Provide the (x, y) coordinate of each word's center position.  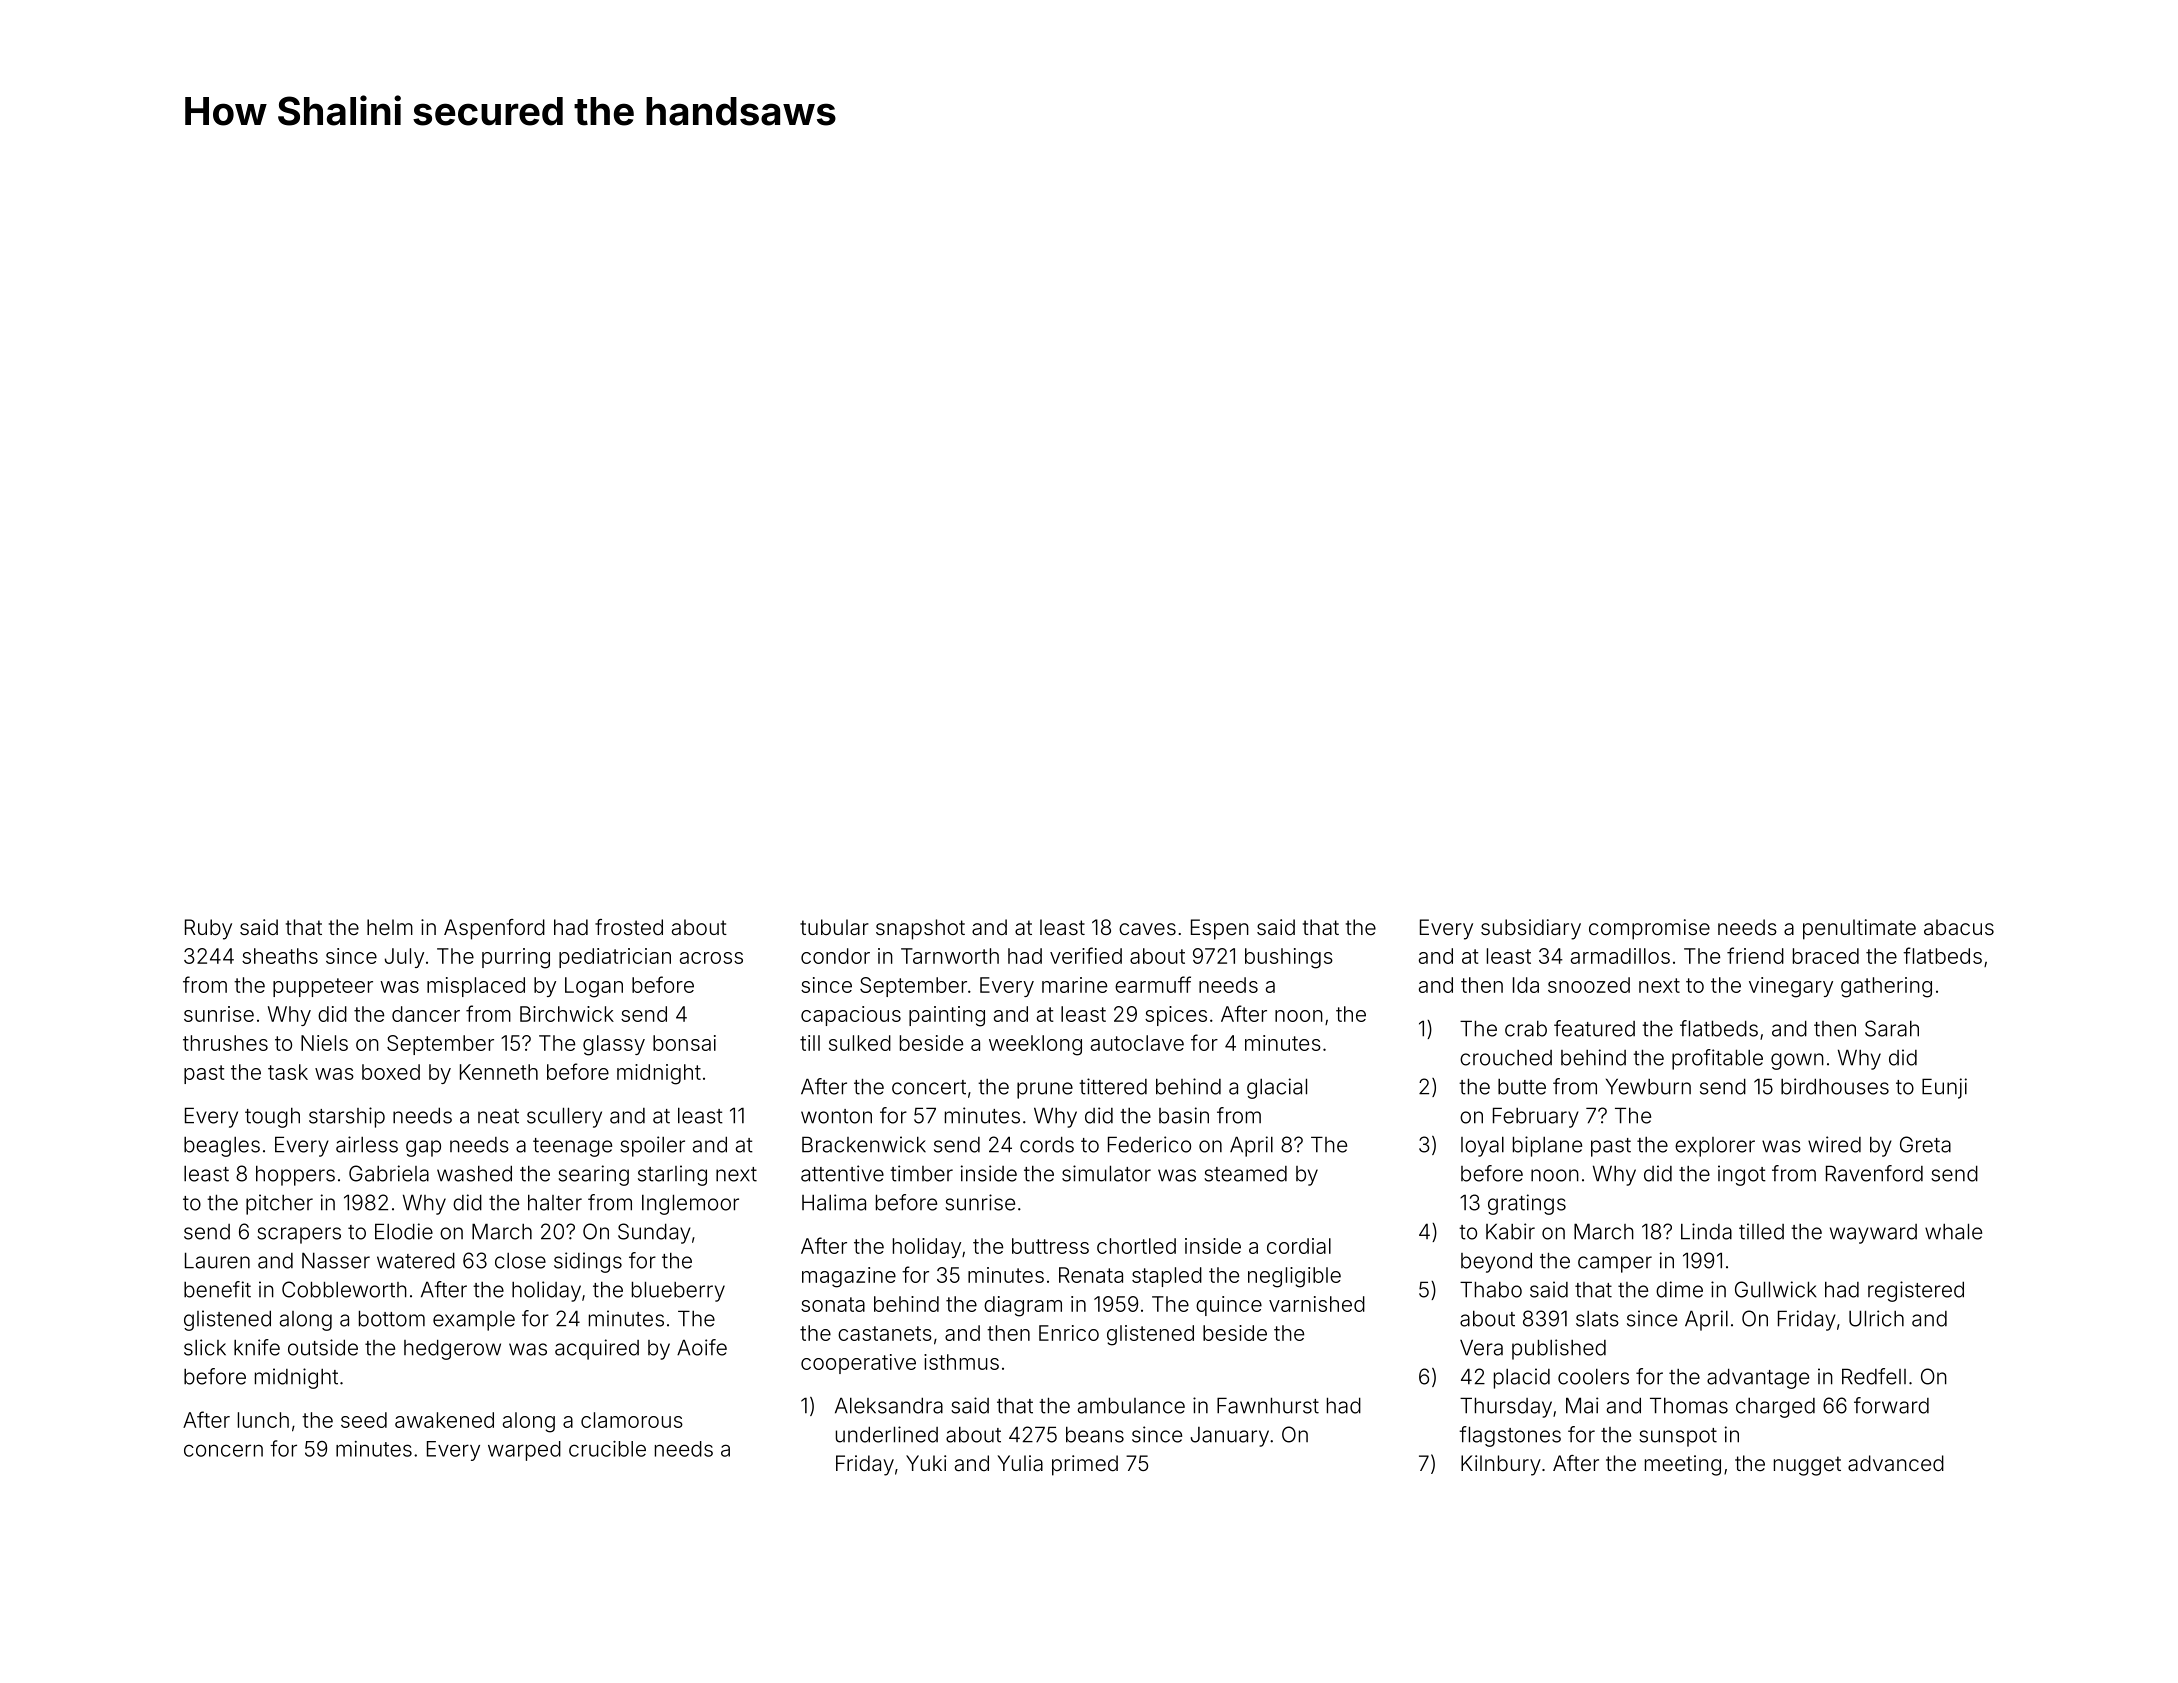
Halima (834, 1202)
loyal (1482, 1147)
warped (524, 1451)
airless (367, 1144)
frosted (629, 927)
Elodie (404, 1231)
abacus (1959, 927)
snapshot (920, 929)
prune (1045, 1090)
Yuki (926, 1463)
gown (1797, 1061)
